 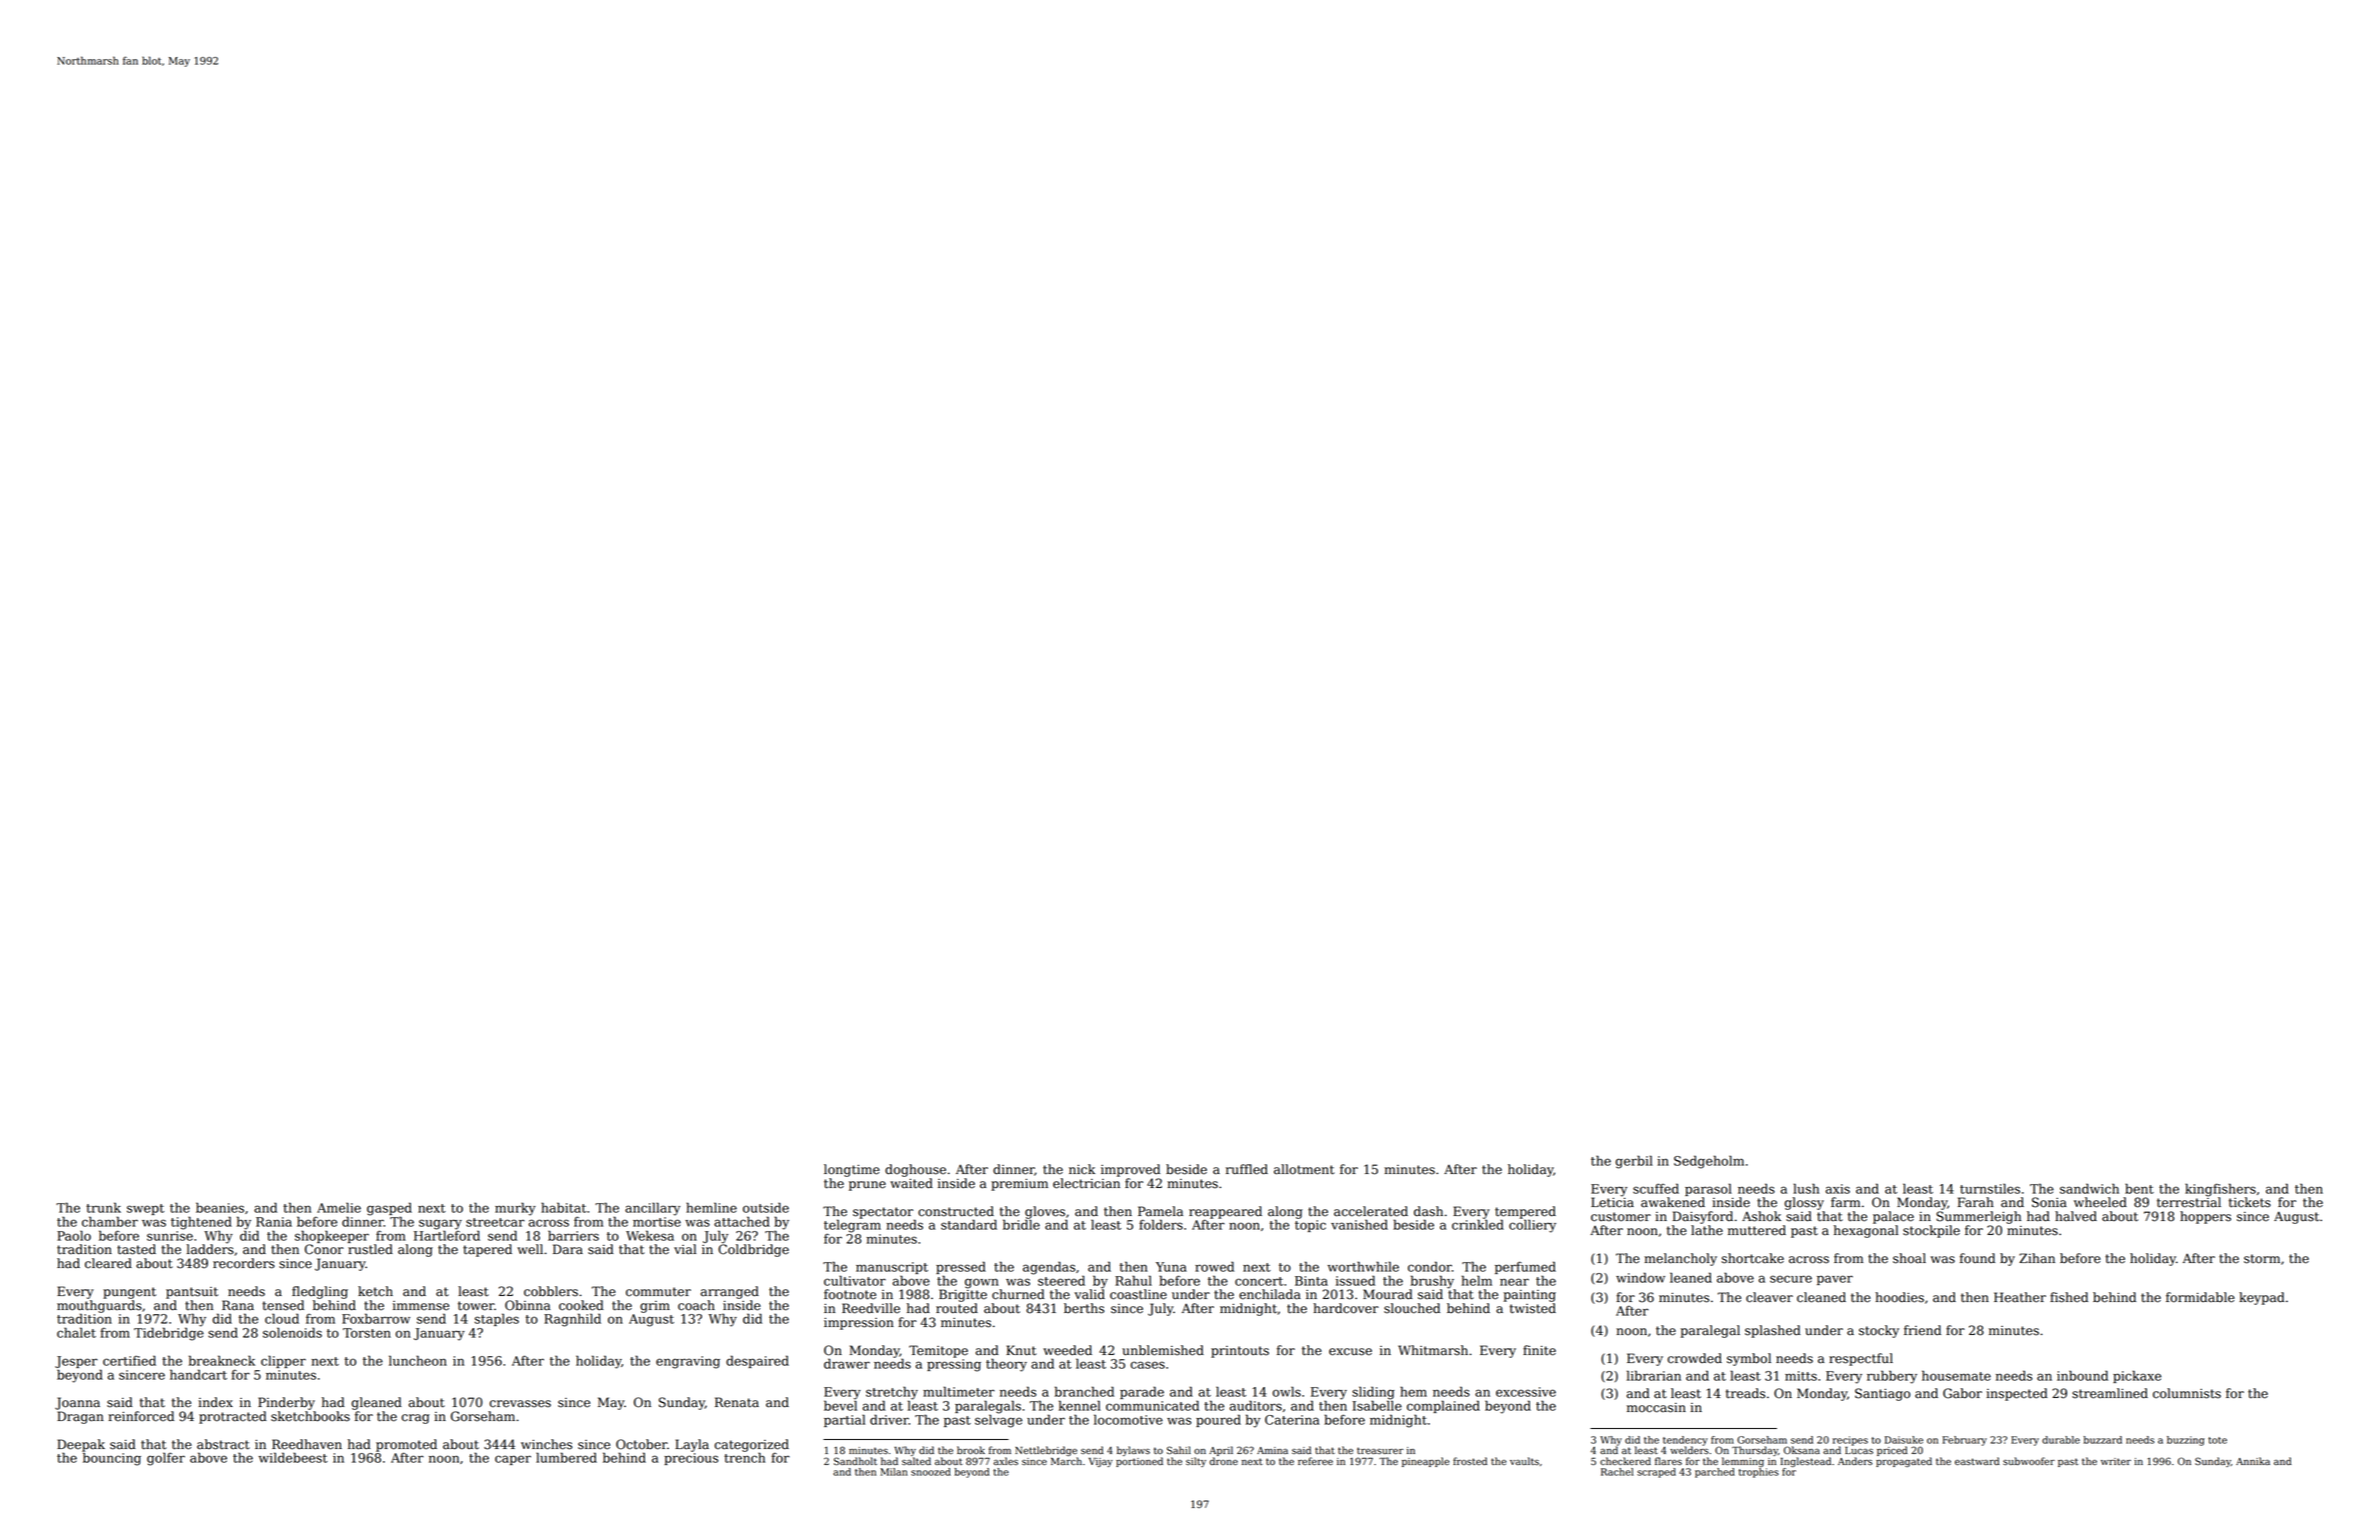 What do you see at coordinates (1532, 1226) in the screenshot?
I see `colliery` at bounding box center [1532, 1226].
